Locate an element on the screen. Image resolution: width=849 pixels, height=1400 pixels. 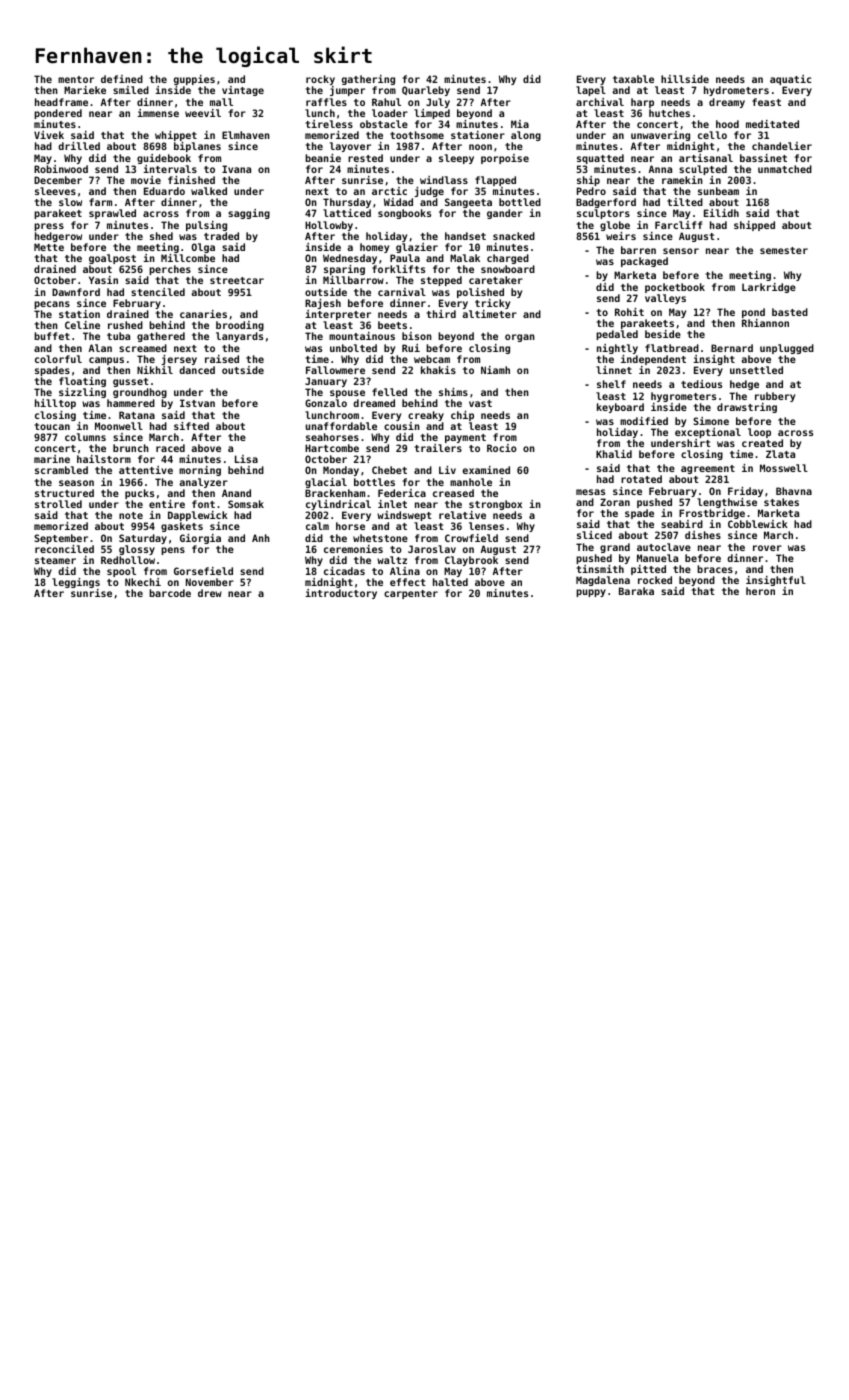
Rhiannon is located at coordinates (765, 323).
